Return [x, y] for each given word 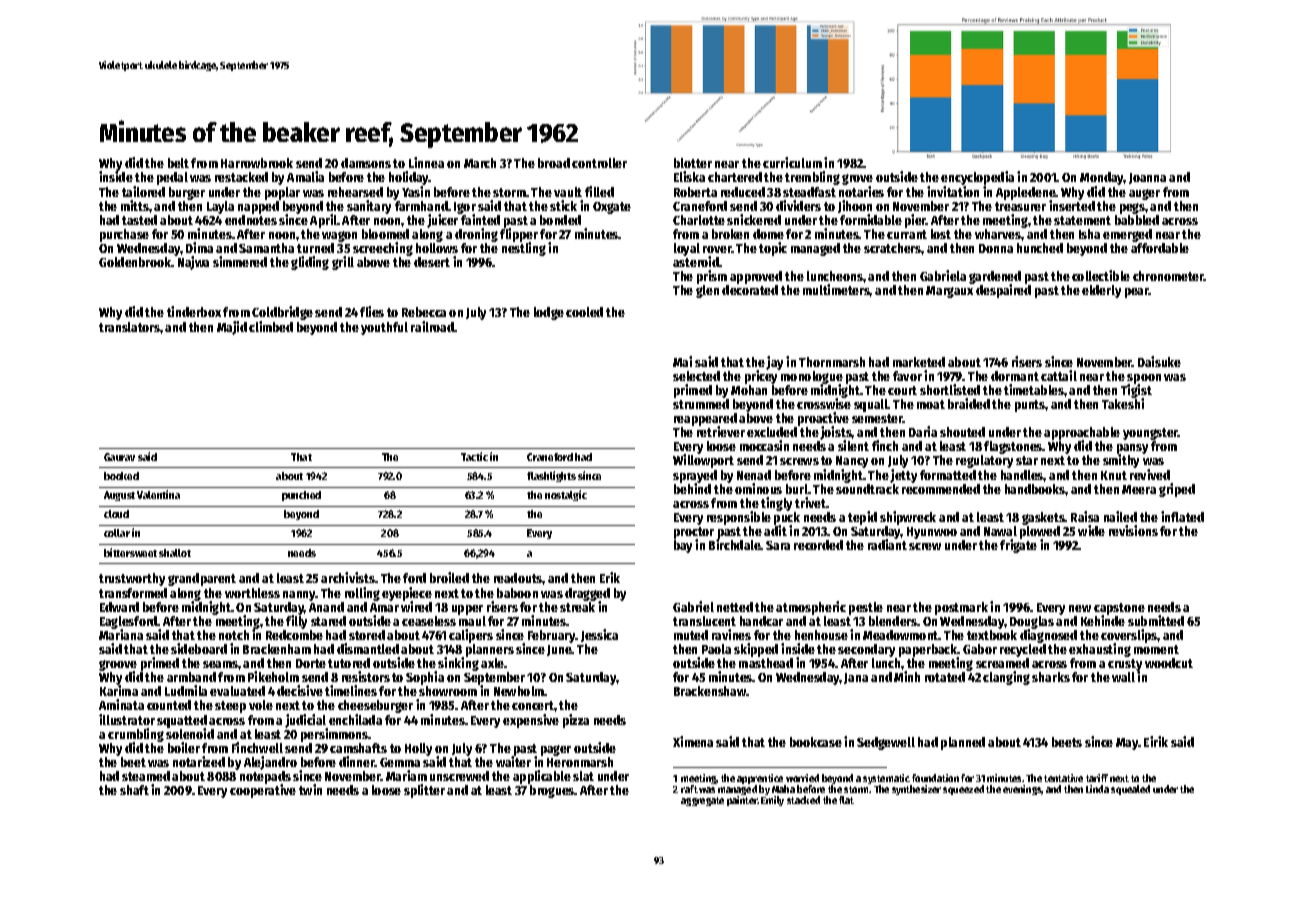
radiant [887, 545]
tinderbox [194, 311]
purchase [124, 235]
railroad [432, 326]
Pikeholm [273, 676]
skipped [756, 650]
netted [735, 607]
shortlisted [950, 389]
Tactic [474, 456]
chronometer [1168, 276]
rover [717, 249]
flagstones [1013, 447]
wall [1123, 677]
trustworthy [132, 579]
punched [301, 496]
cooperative [263, 791]
